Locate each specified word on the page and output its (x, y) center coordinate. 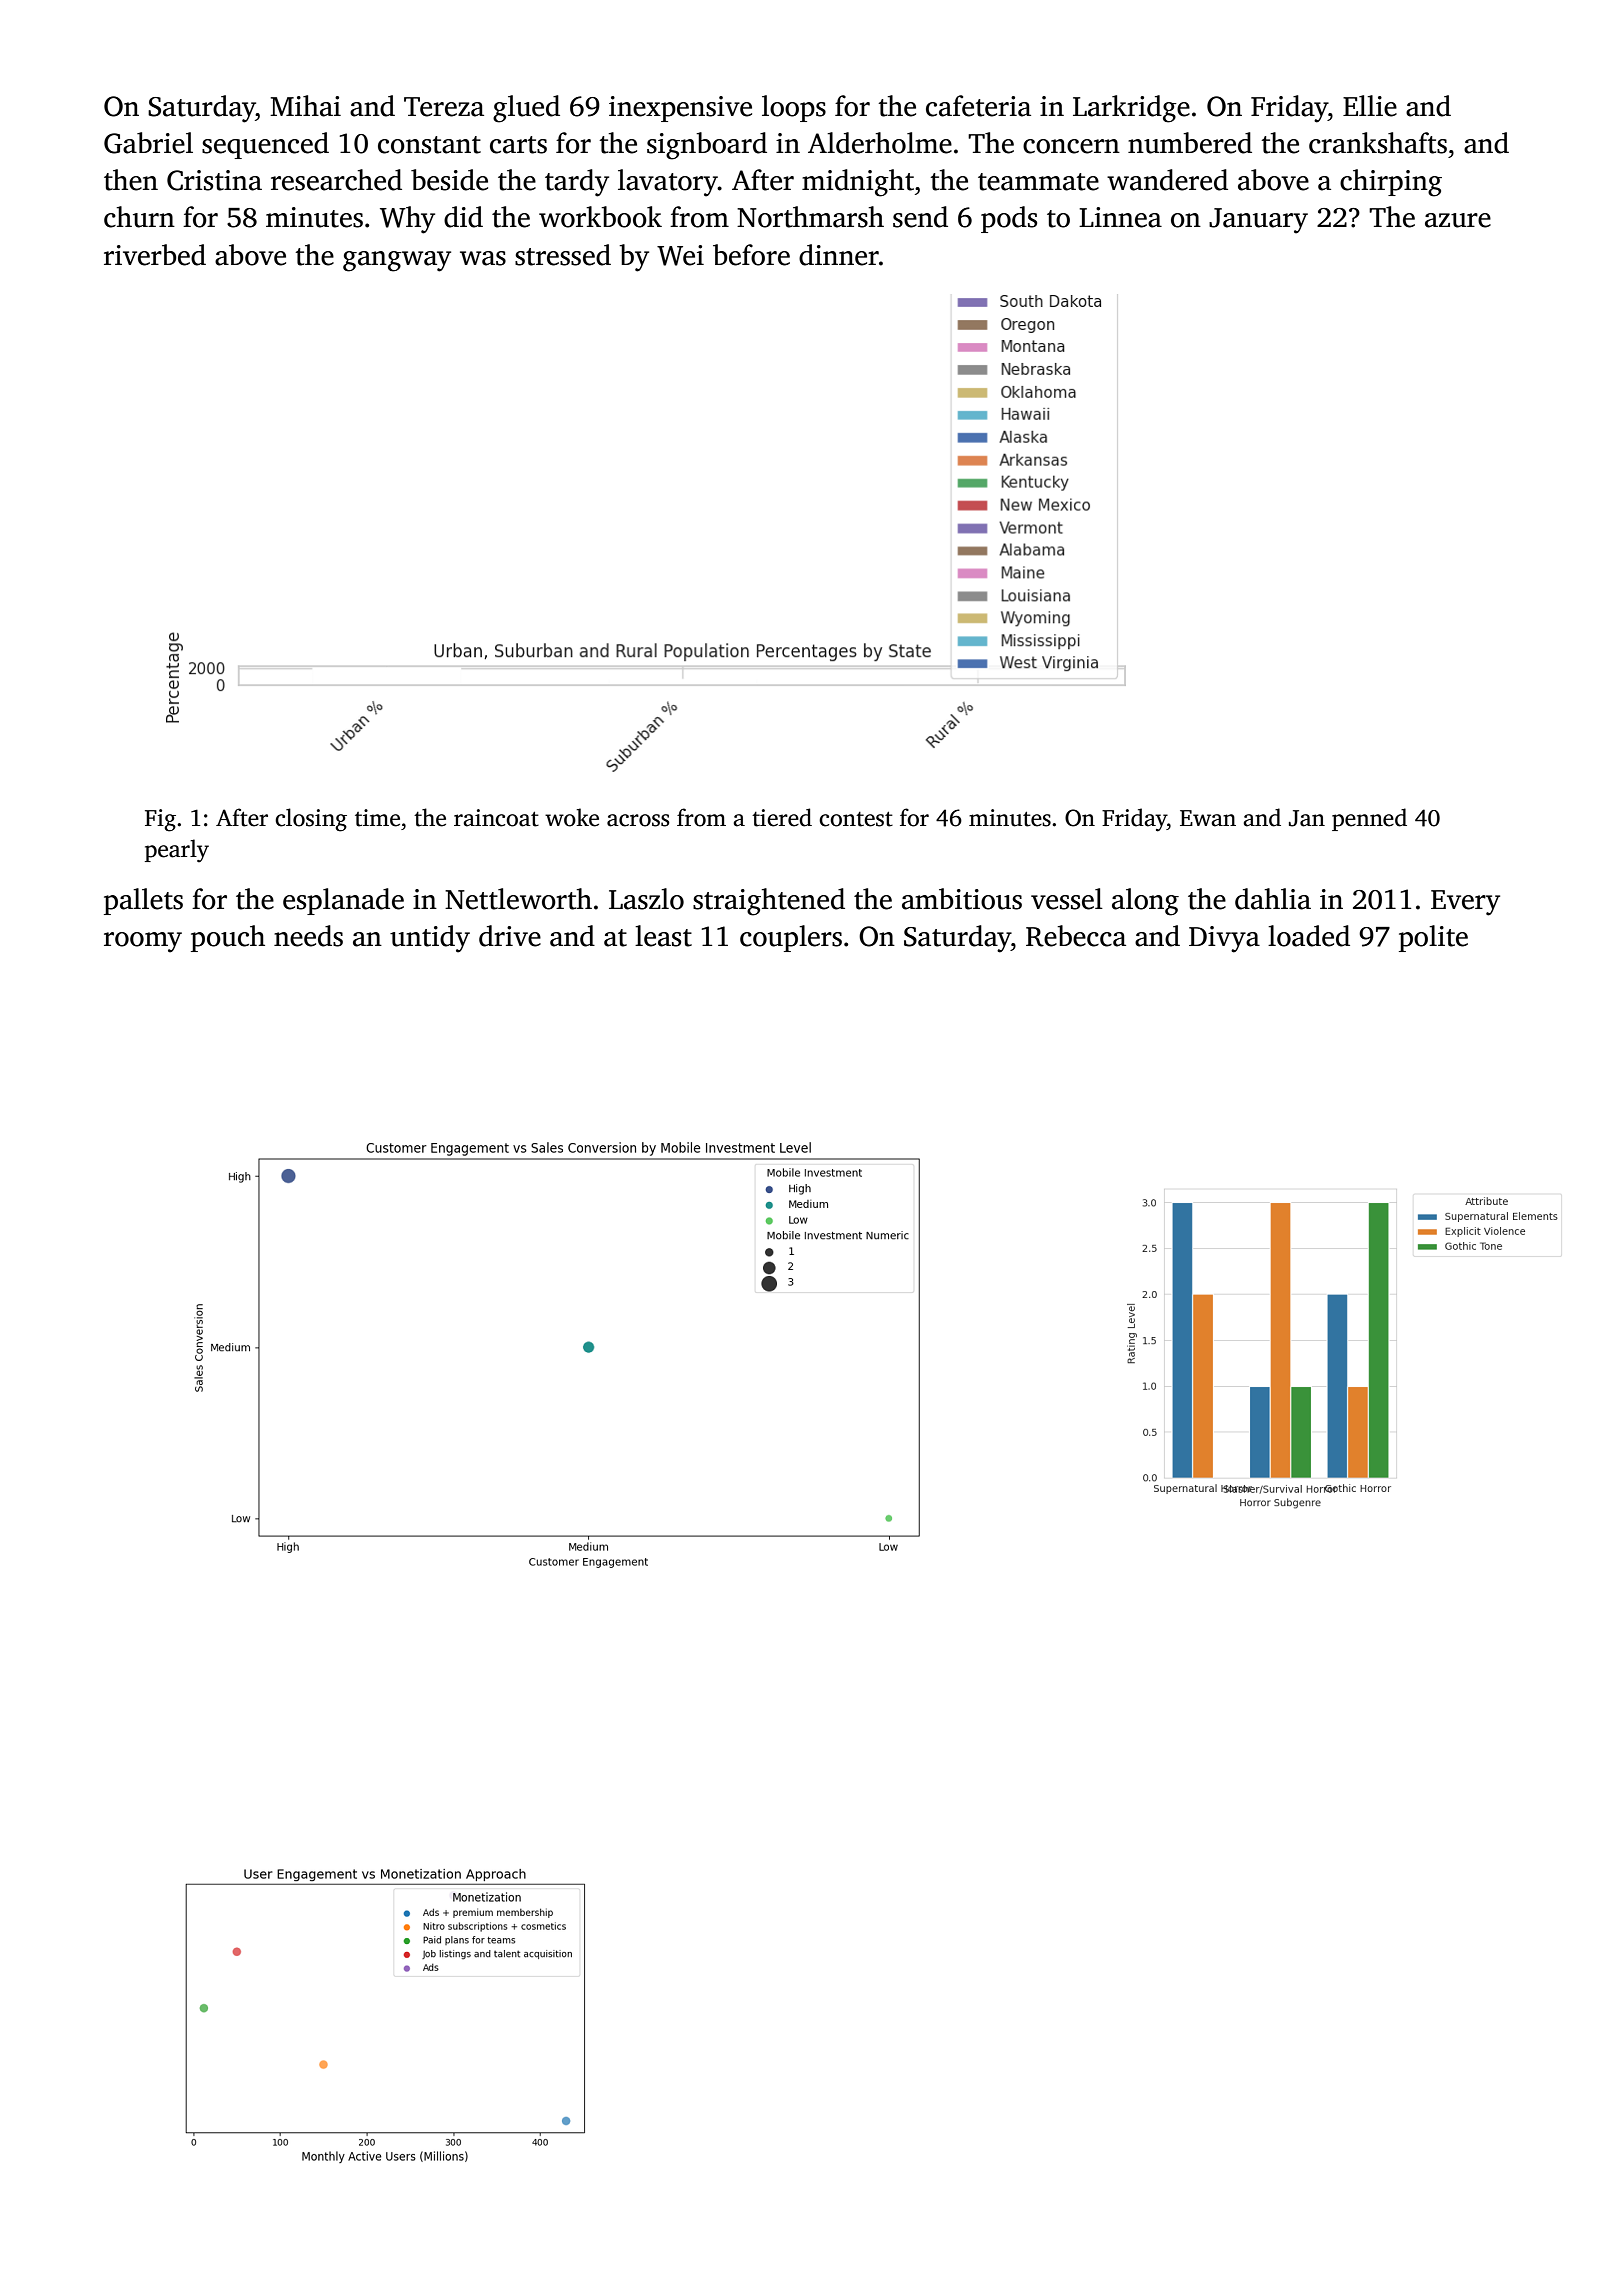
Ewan (1208, 818)
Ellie (1370, 106)
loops (794, 108)
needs (308, 936)
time (377, 818)
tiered (782, 817)
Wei (680, 255)
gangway (397, 261)
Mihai (305, 106)
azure (1458, 220)
